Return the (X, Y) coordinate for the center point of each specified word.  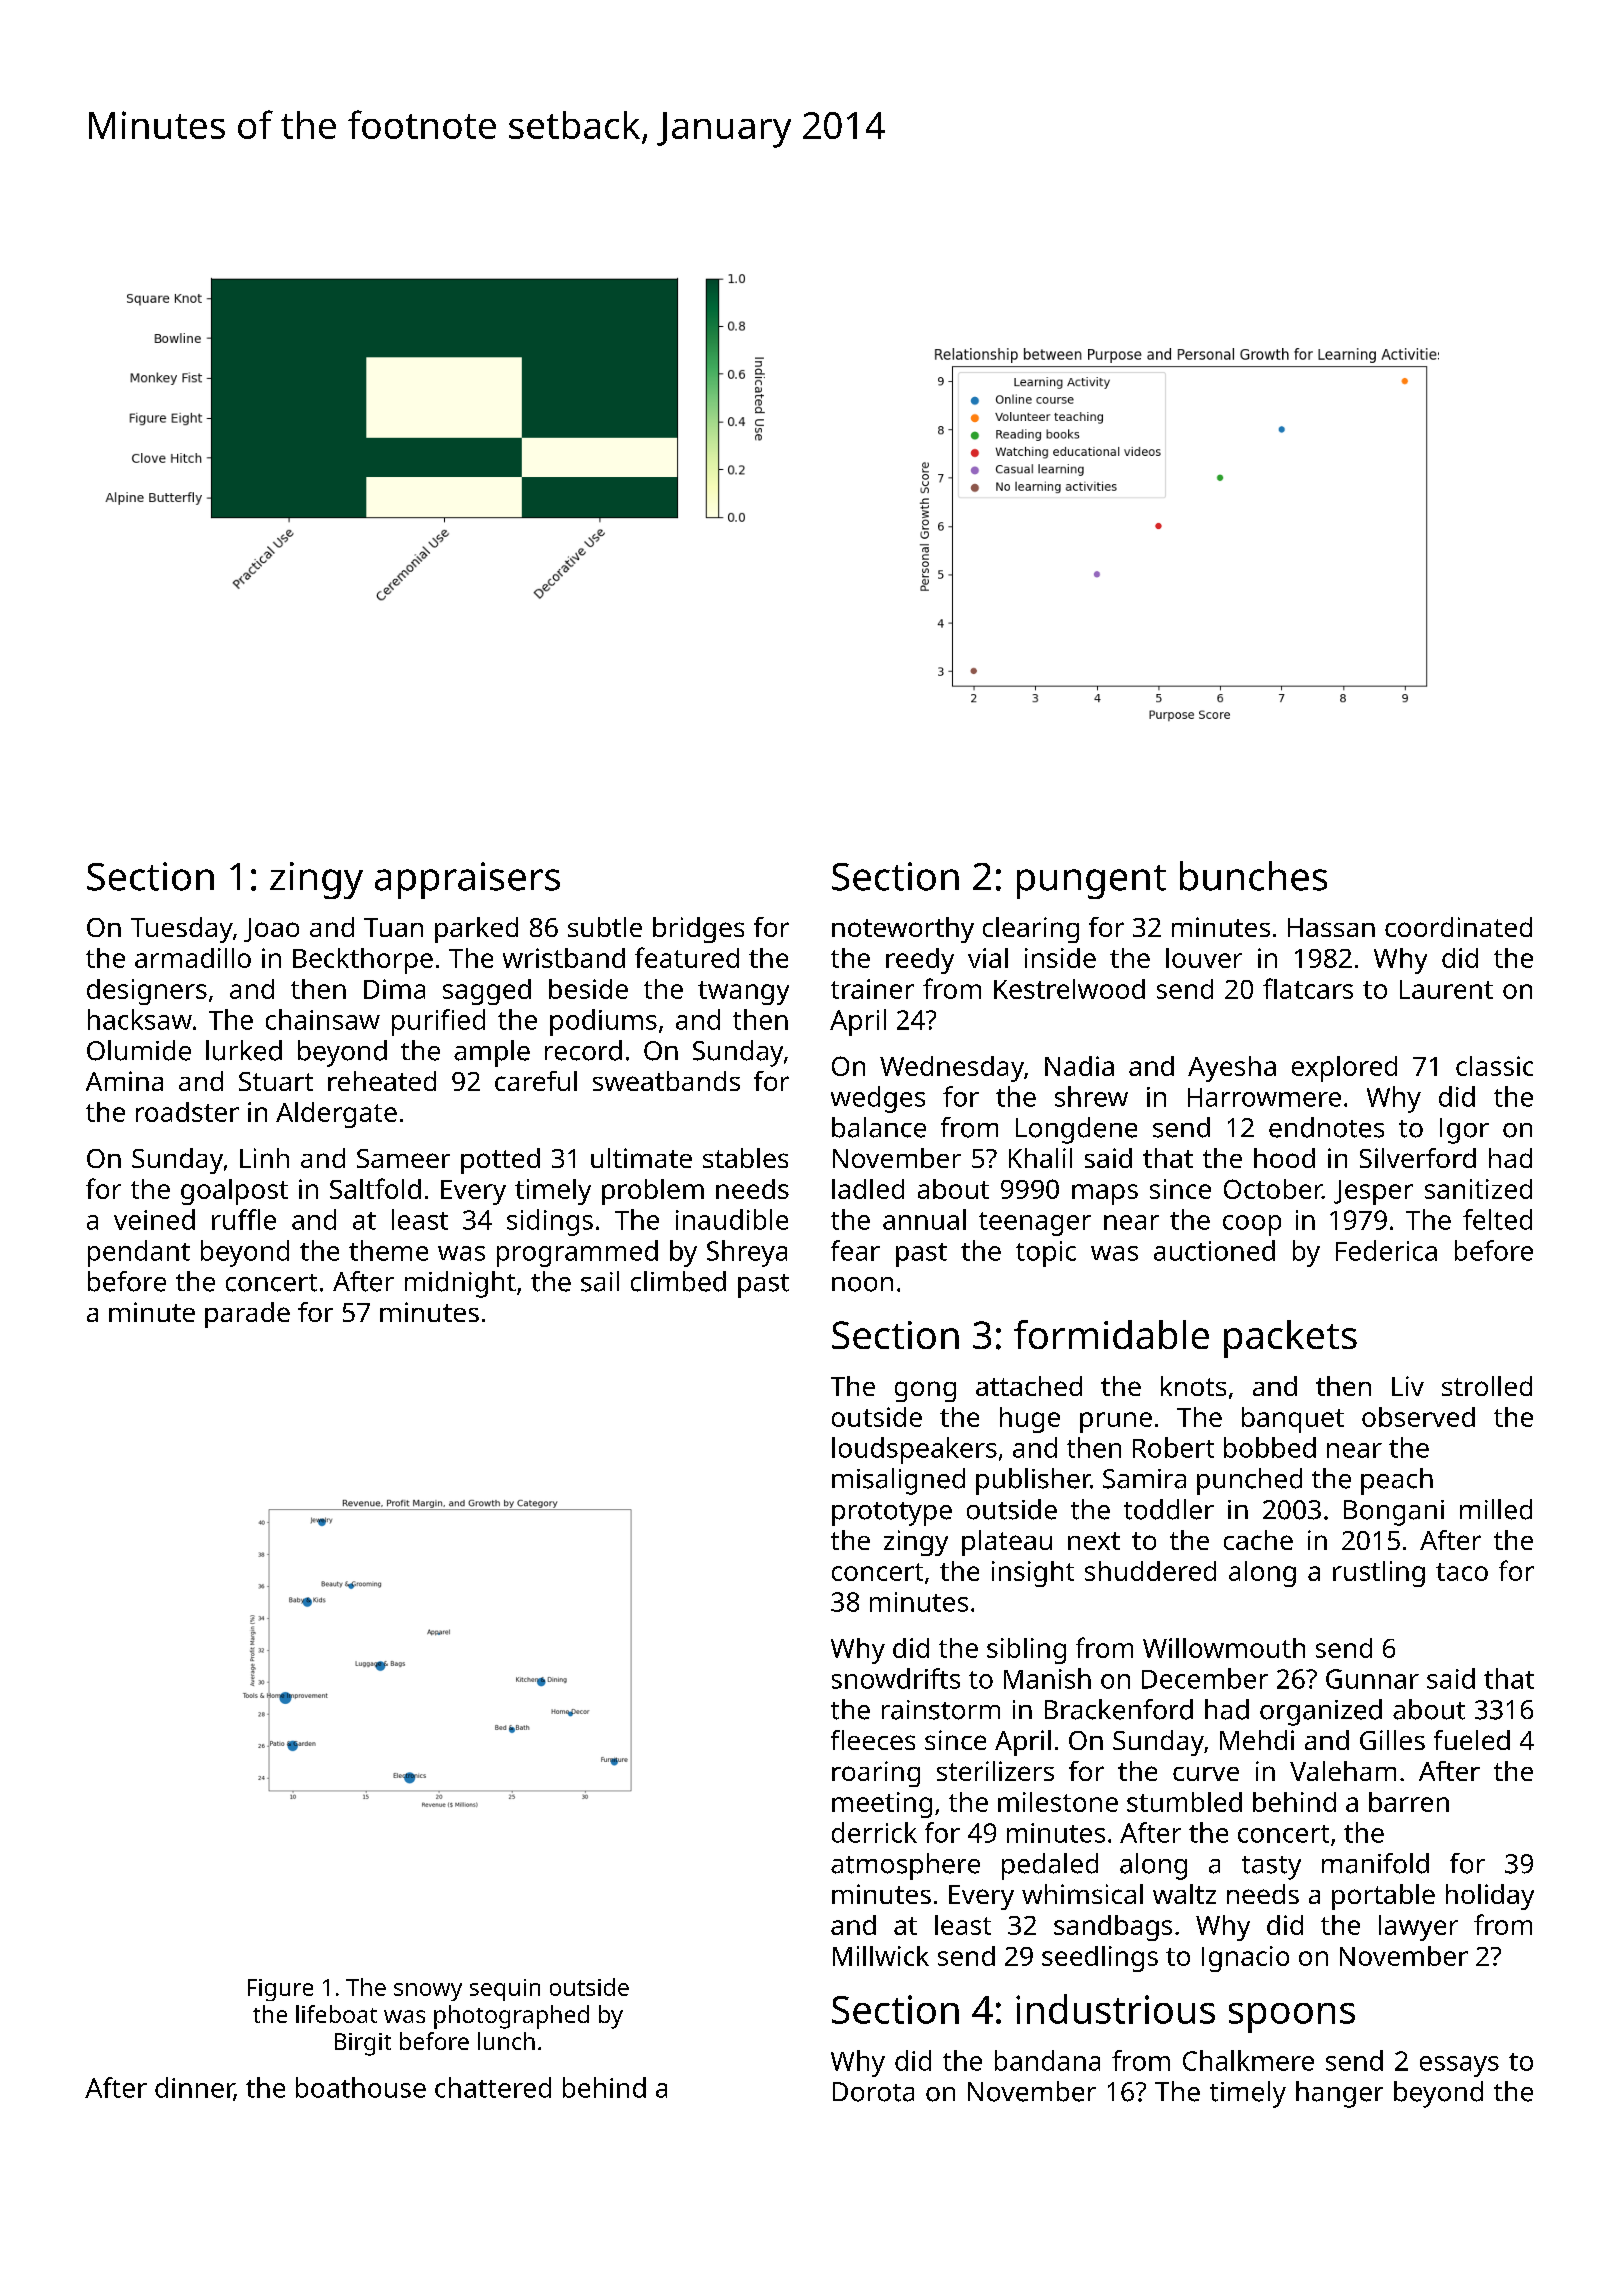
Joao (271, 930)
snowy (428, 1992)
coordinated (1458, 927)
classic (1494, 1066)
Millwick (881, 1956)
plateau (1007, 1543)
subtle (605, 927)
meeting (882, 1805)
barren (1409, 1802)
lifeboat (336, 2014)
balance (879, 1127)
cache (1258, 1540)
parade (247, 1315)
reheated (382, 1081)
